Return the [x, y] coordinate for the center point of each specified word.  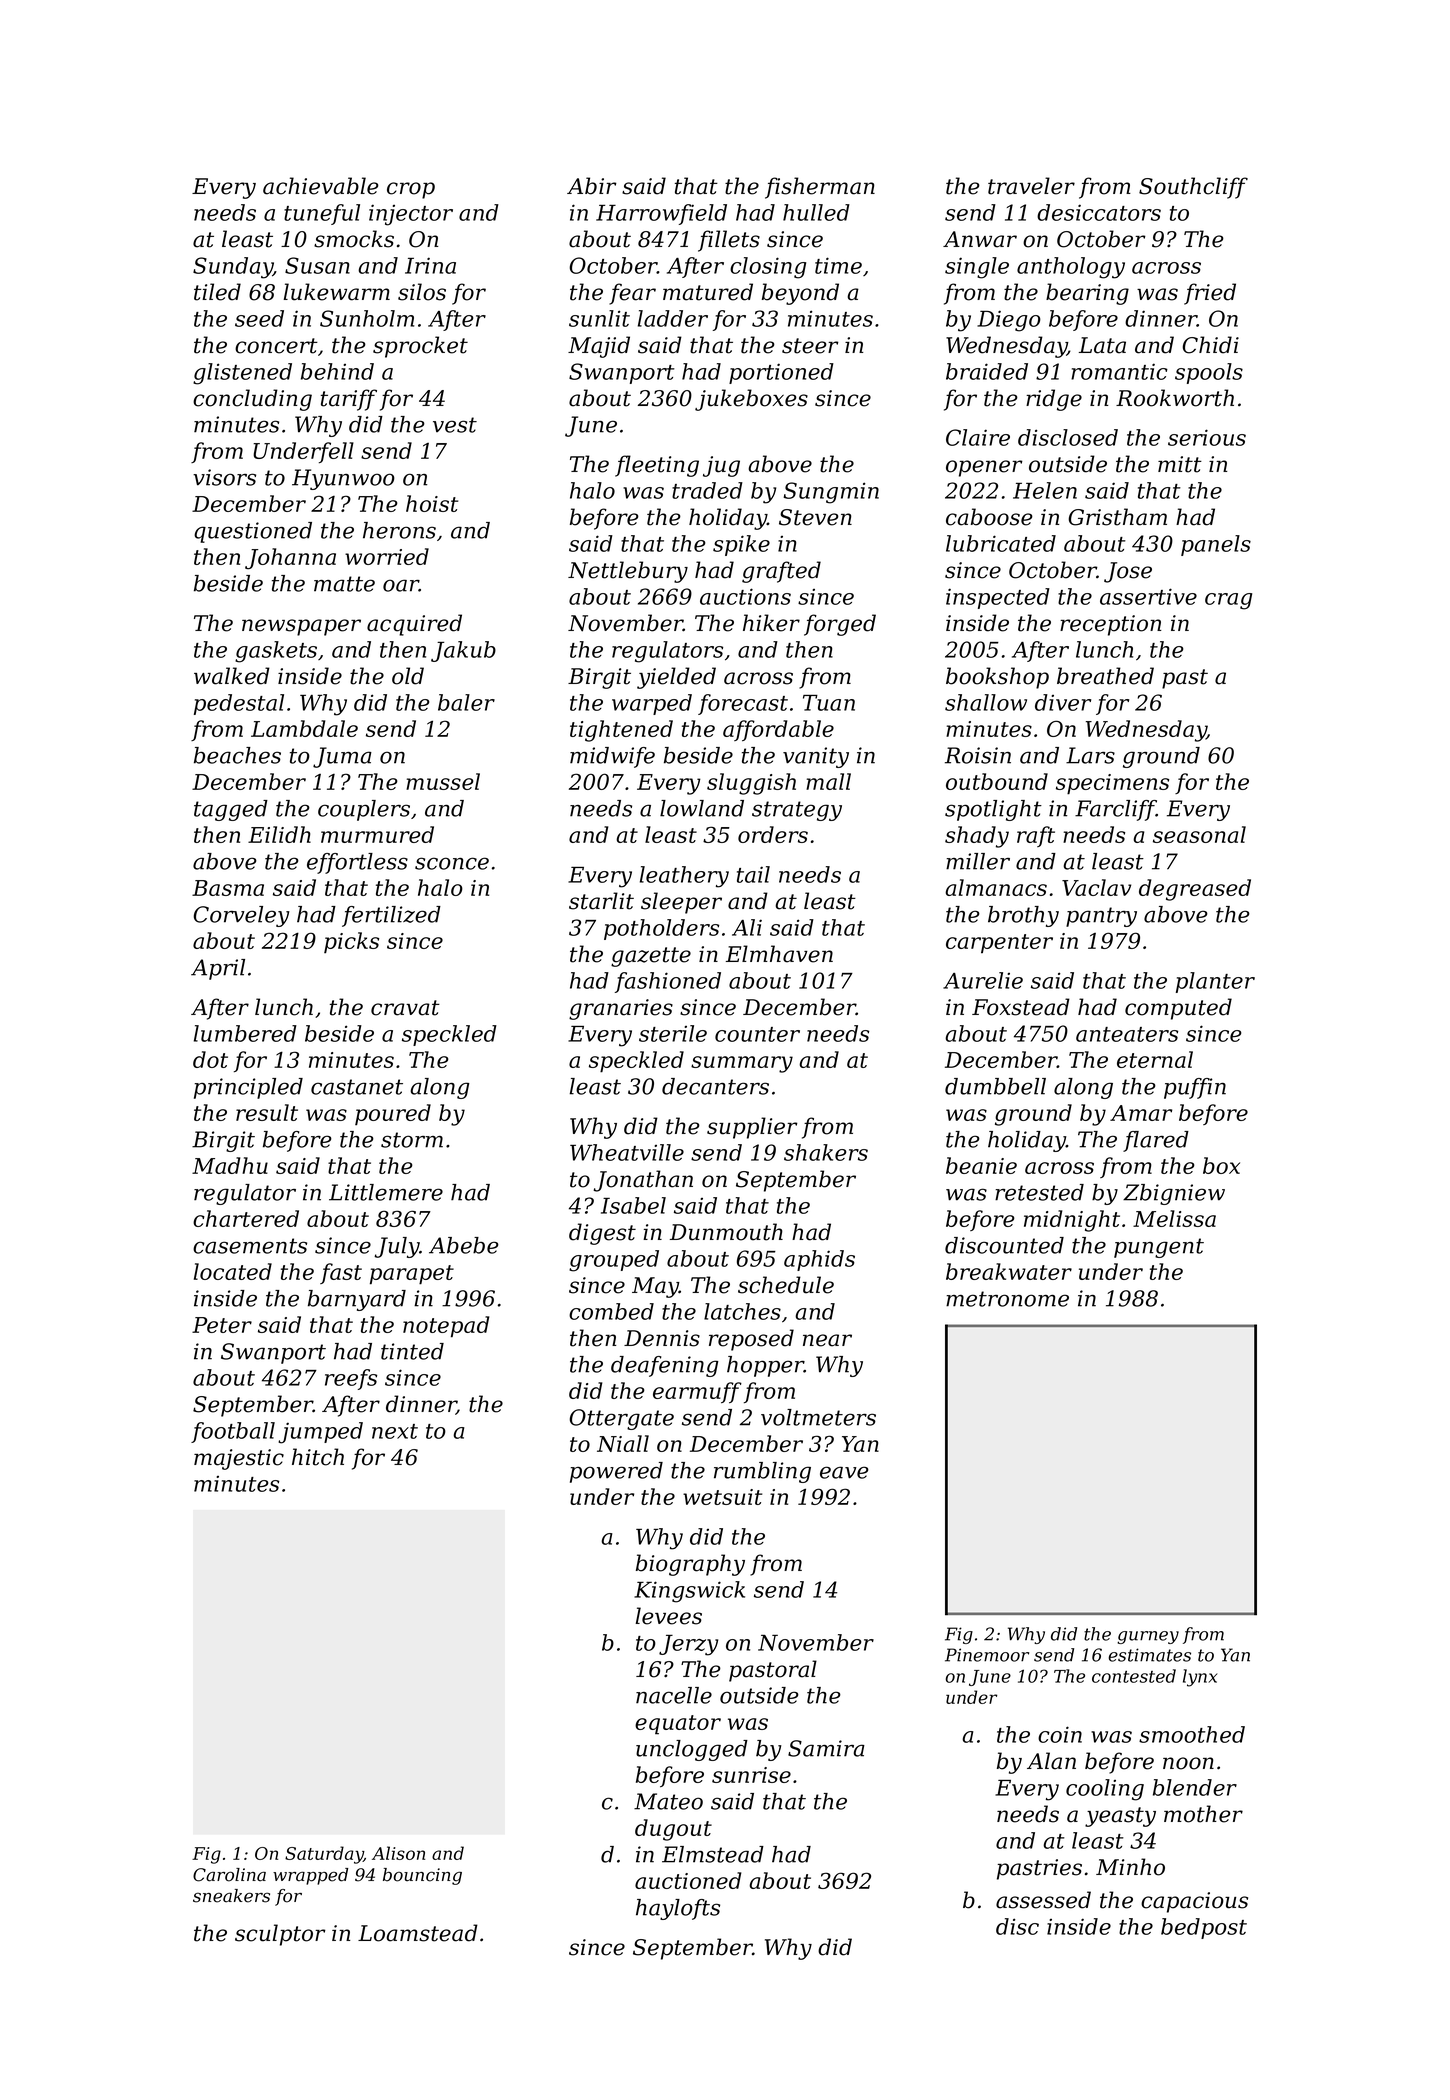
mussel [443, 781]
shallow [986, 702]
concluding [252, 400]
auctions [745, 596]
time [838, 265]
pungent [1159, 1248]
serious [1207, 437]
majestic [239, 1459]
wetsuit [722, 1497]
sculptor [280, 1935]
